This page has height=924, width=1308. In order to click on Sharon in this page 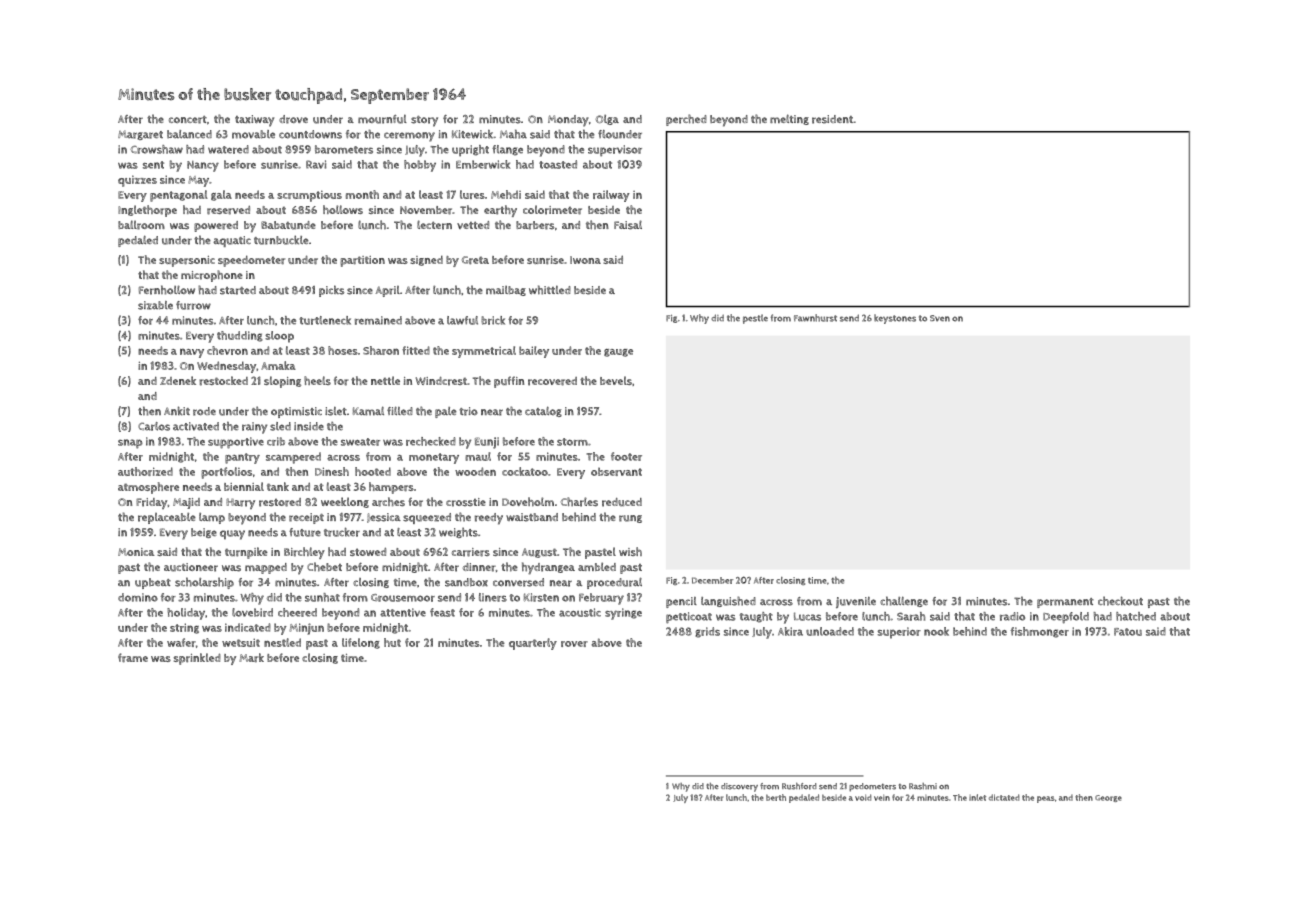, I will do `click(381, 350)`.
